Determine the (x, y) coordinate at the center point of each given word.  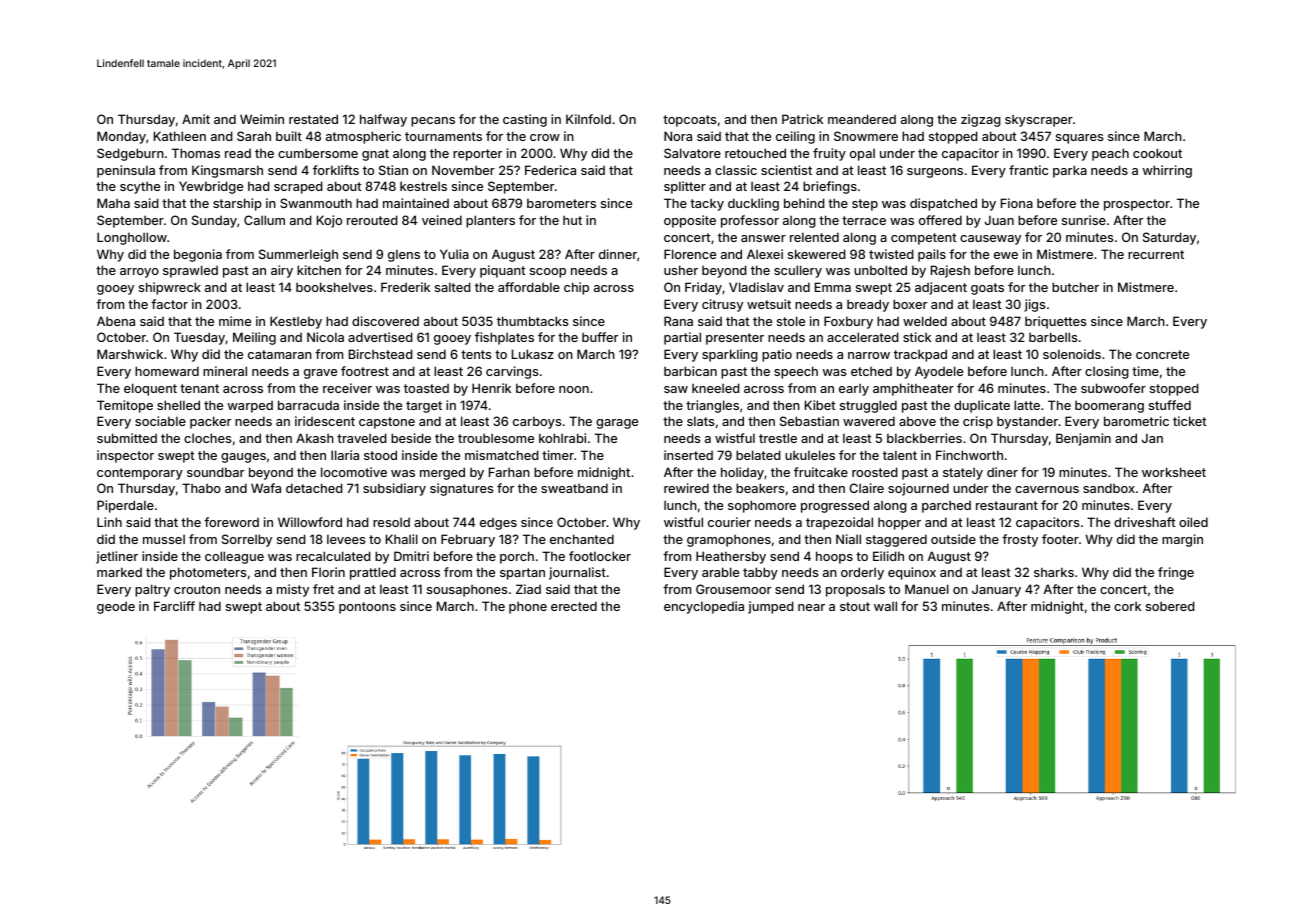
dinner (618, 254)
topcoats (689, 121)
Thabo (201, 488)
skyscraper (1039, 120)
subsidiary (394, 489)
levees (346, 539)
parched (946, 506)
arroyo (139, 273)
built (289, 136)
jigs (1034, 305)
